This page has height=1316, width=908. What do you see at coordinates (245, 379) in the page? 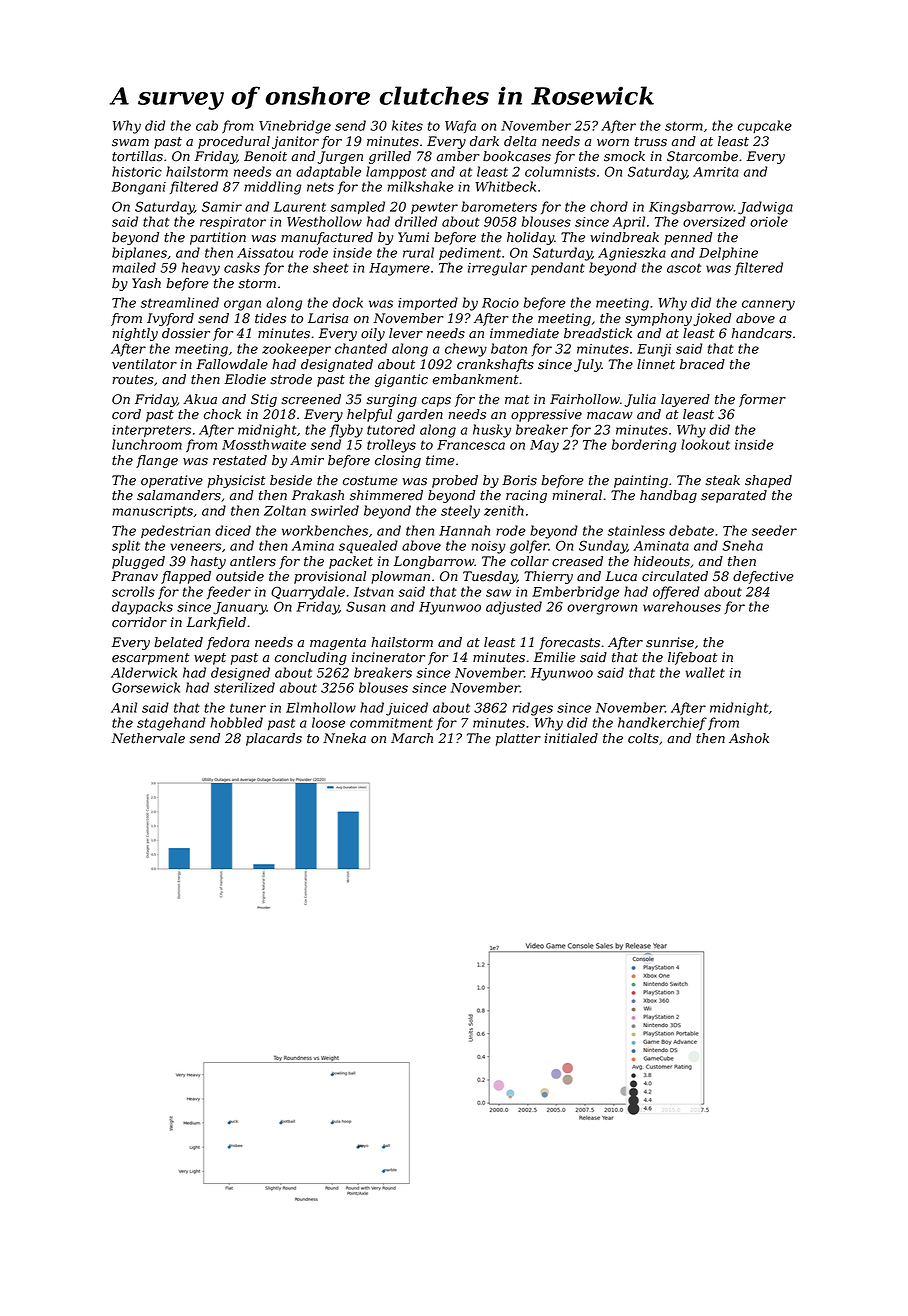
I see `Elodie` at bounding box center [245, 379].
